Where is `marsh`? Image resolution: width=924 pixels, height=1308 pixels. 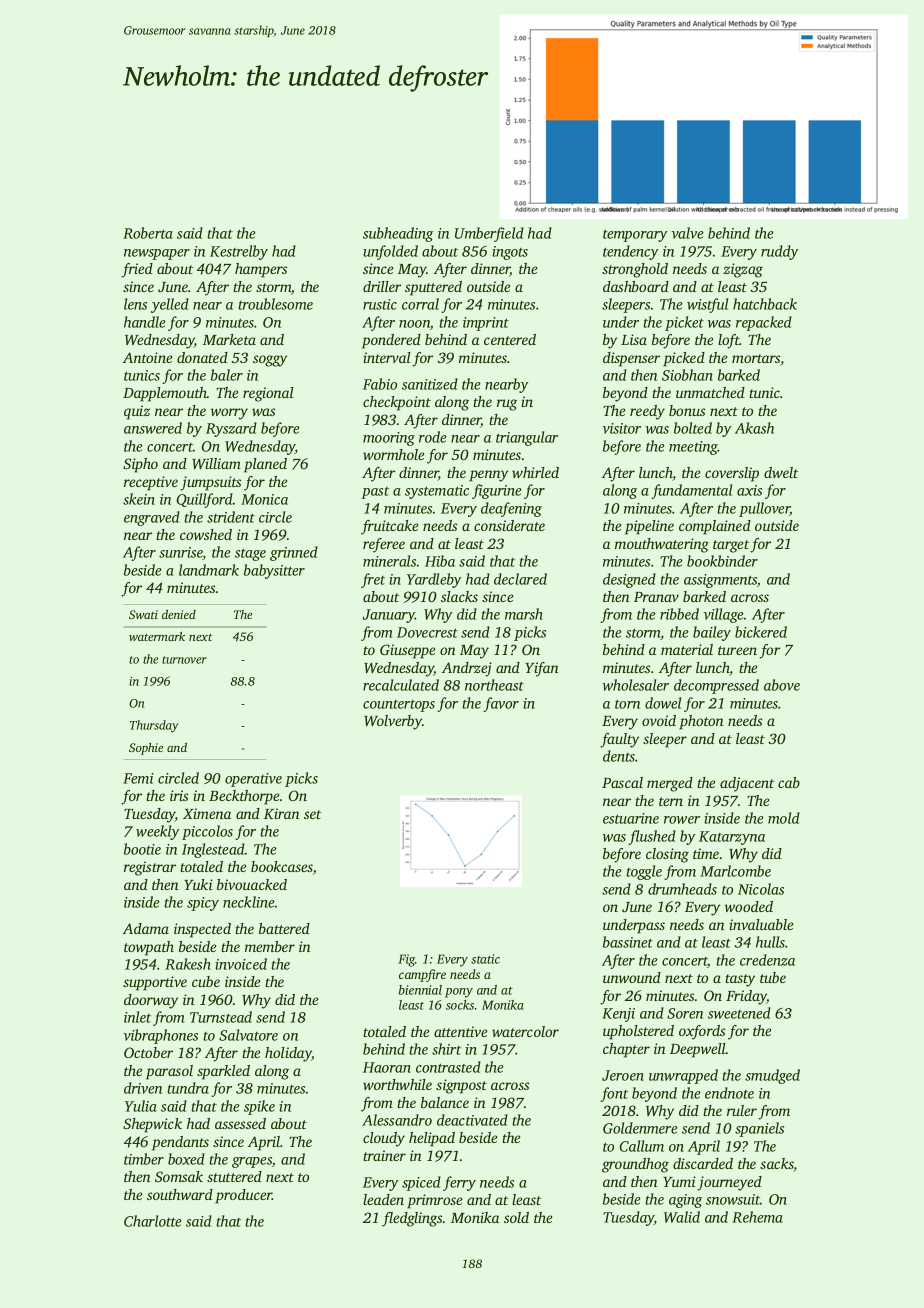 marsh is located at coordinates (524, 614).
